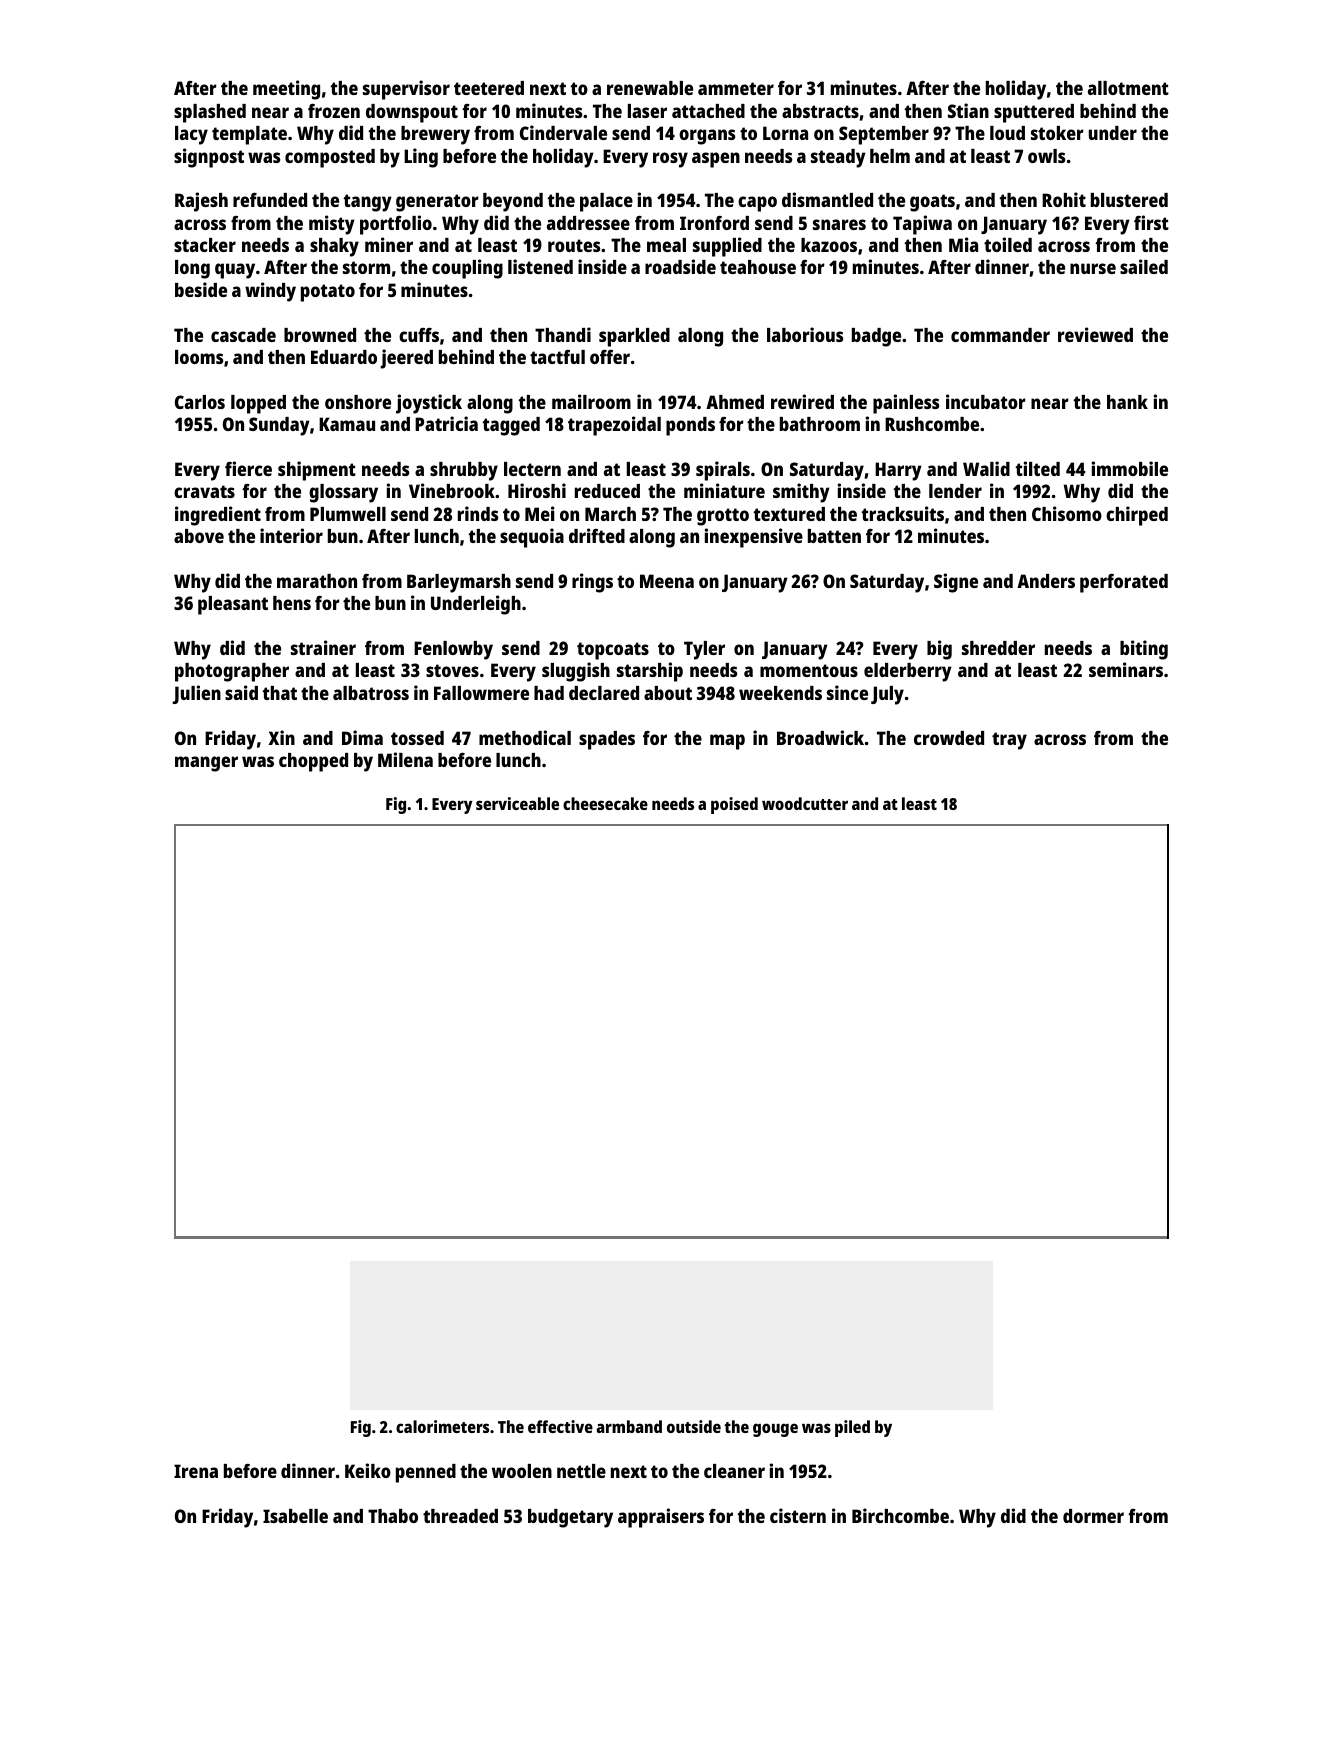  What do you see at coordinates (805, 803) in the screenshot?
I see `woodcutter` at bounding box center [805, 803].
